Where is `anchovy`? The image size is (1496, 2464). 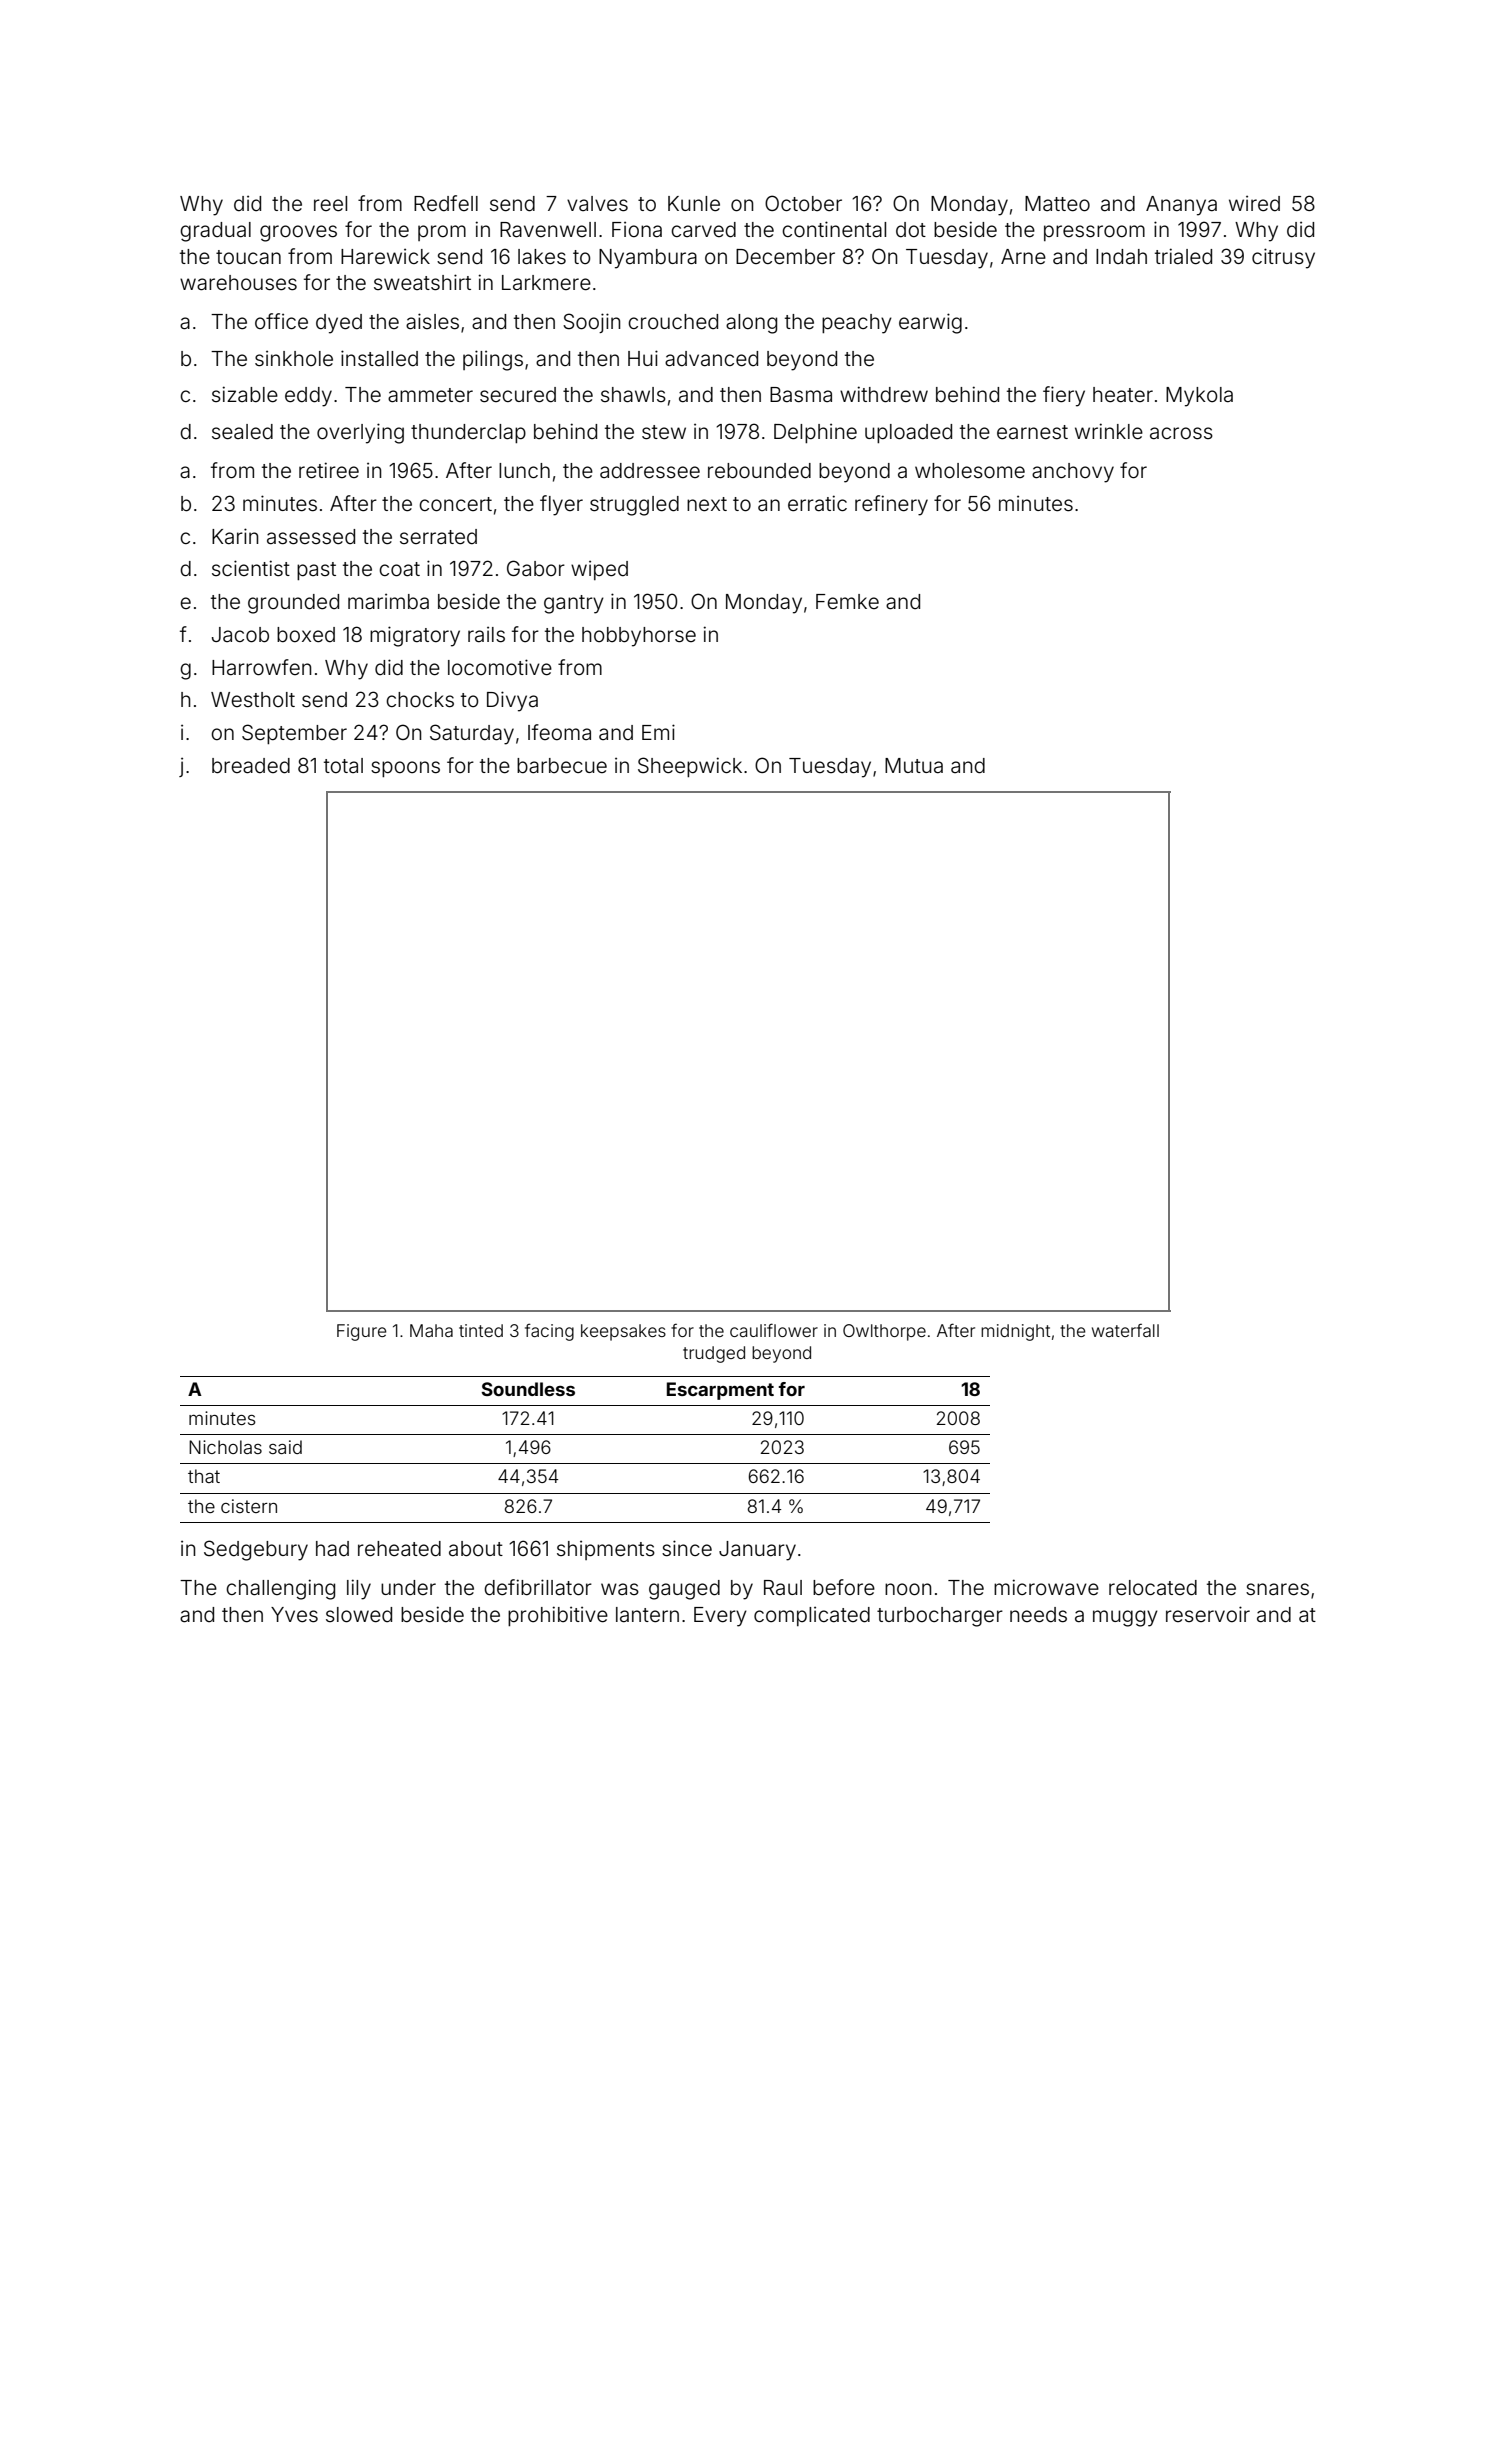 anchovy is located at coordinates (1073, 473).
